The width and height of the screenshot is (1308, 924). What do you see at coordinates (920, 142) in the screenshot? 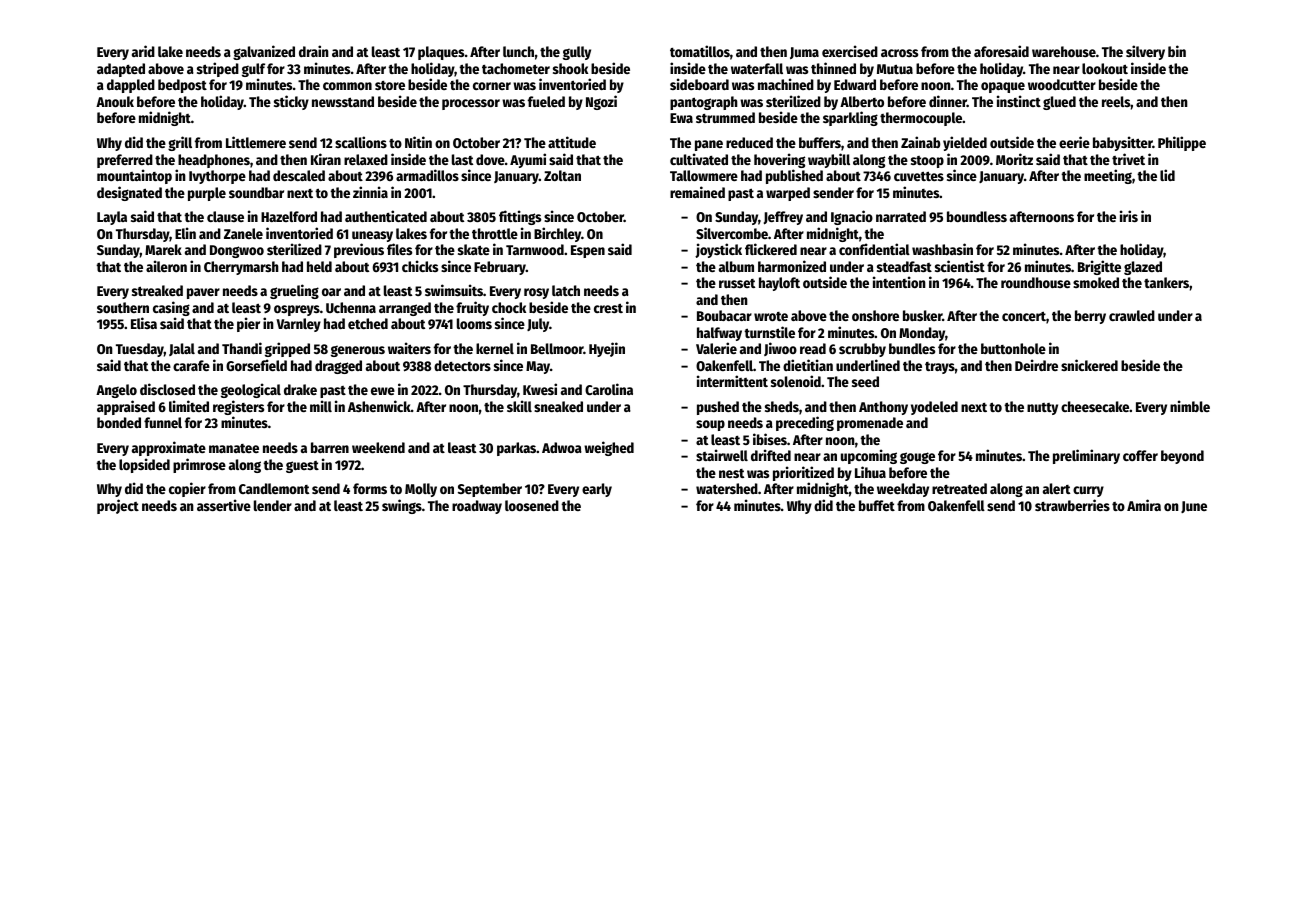
I see `Zainab` at bounding box center [920, 142].
